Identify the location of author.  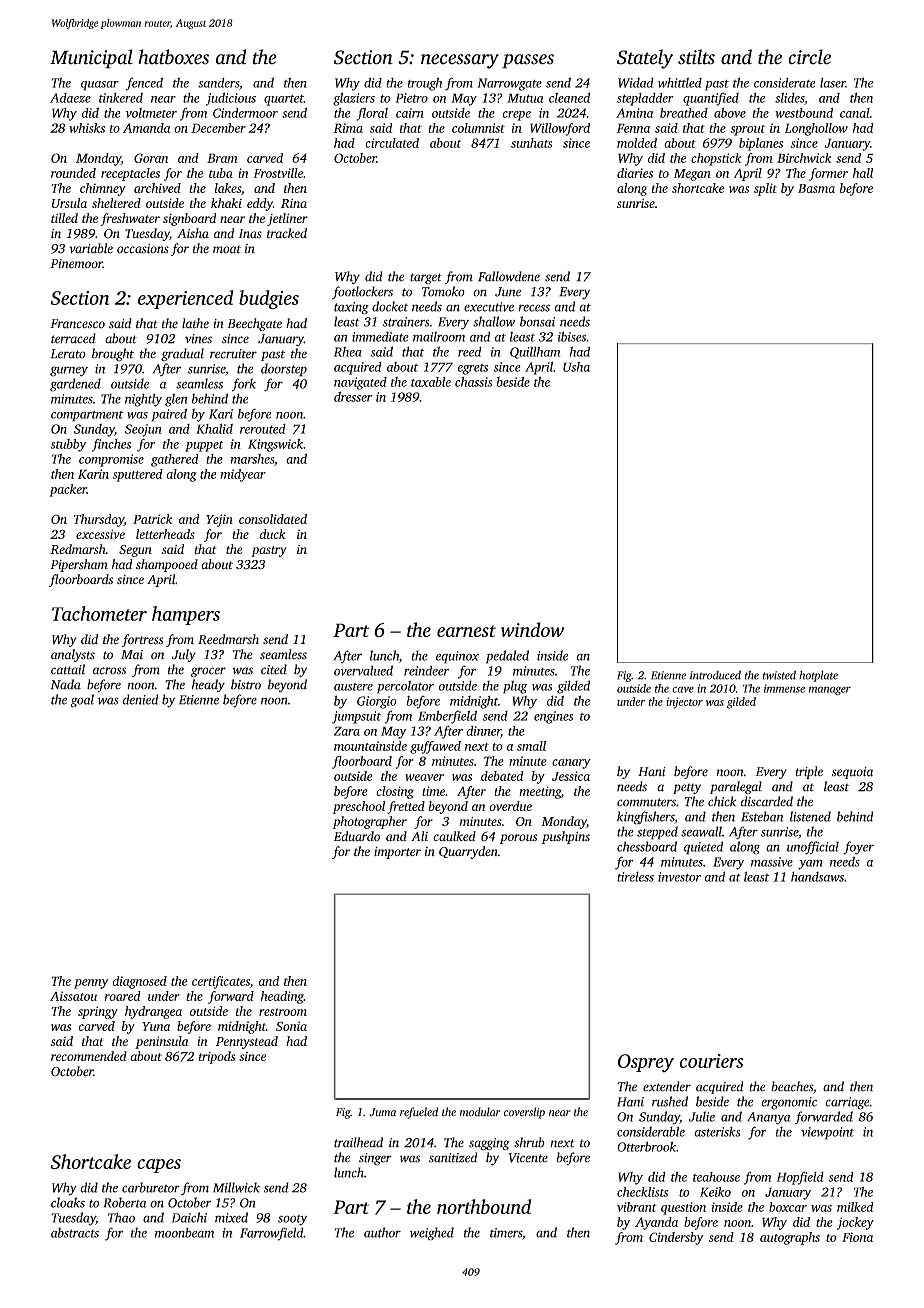
(382, 1232).
